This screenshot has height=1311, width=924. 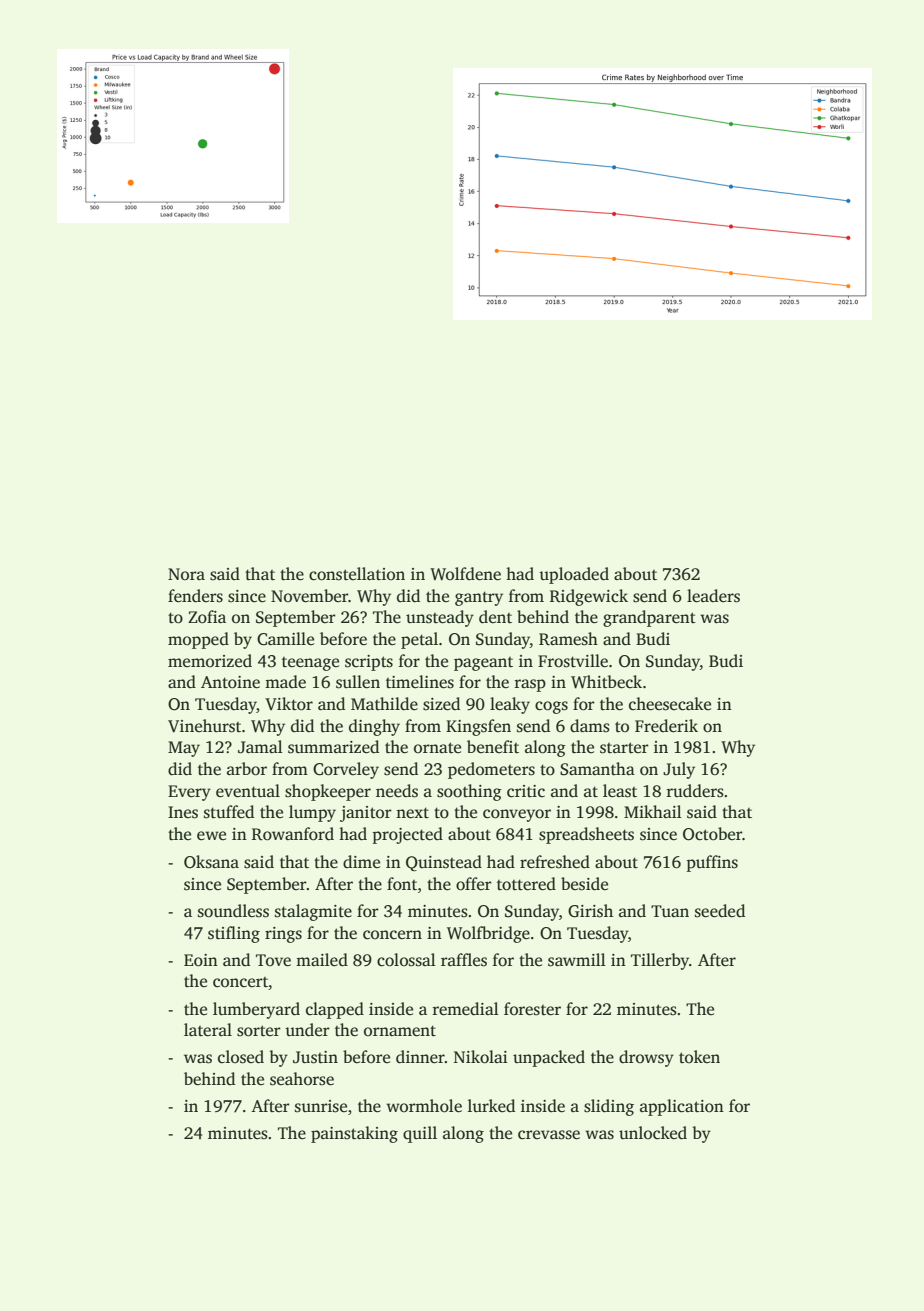 What do you see at coordinates (466, 1009) in the screenshot?
I see `remedial` at bounding box center [466, 1009].
